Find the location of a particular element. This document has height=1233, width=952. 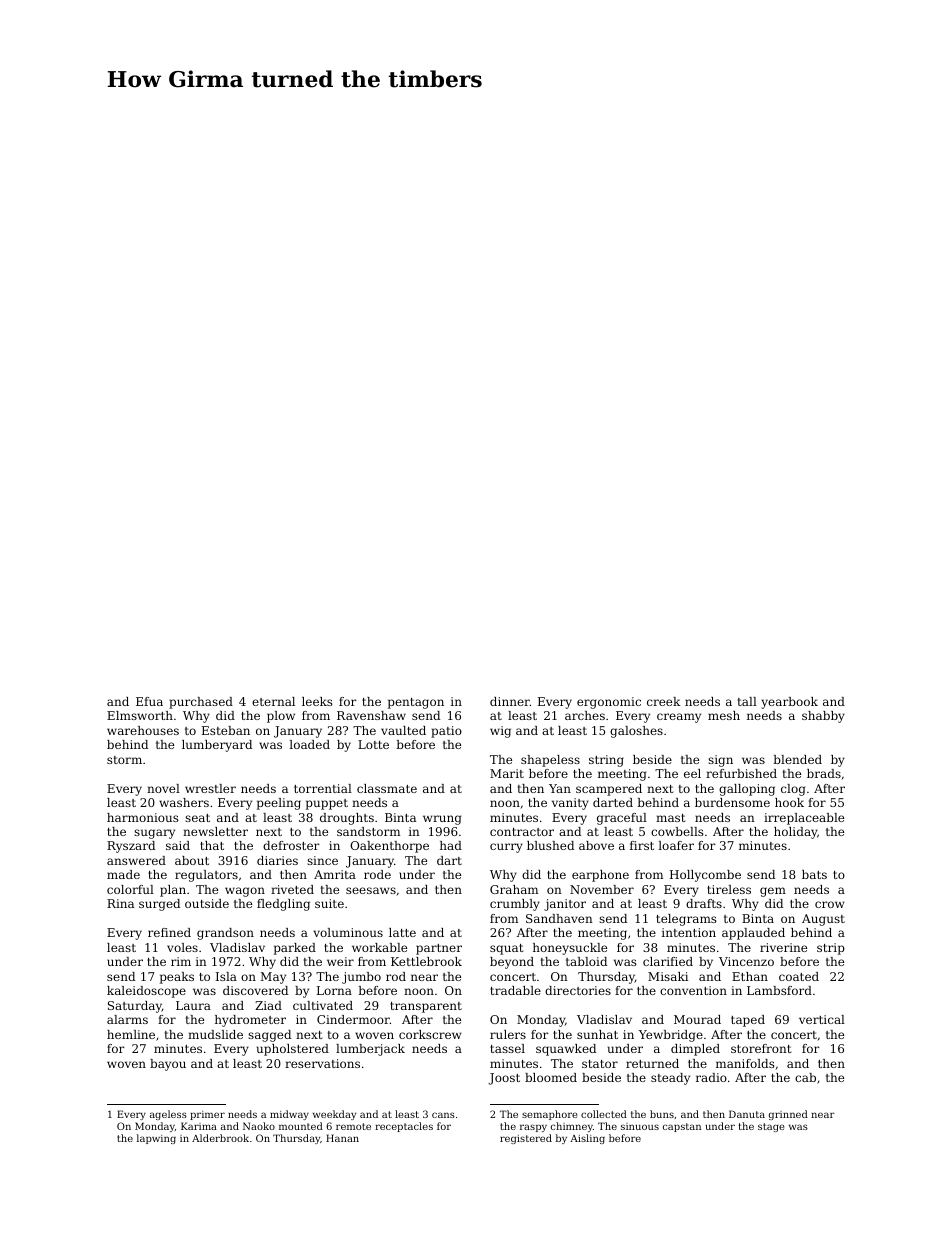

sign is located at coordinates (720, 761).
